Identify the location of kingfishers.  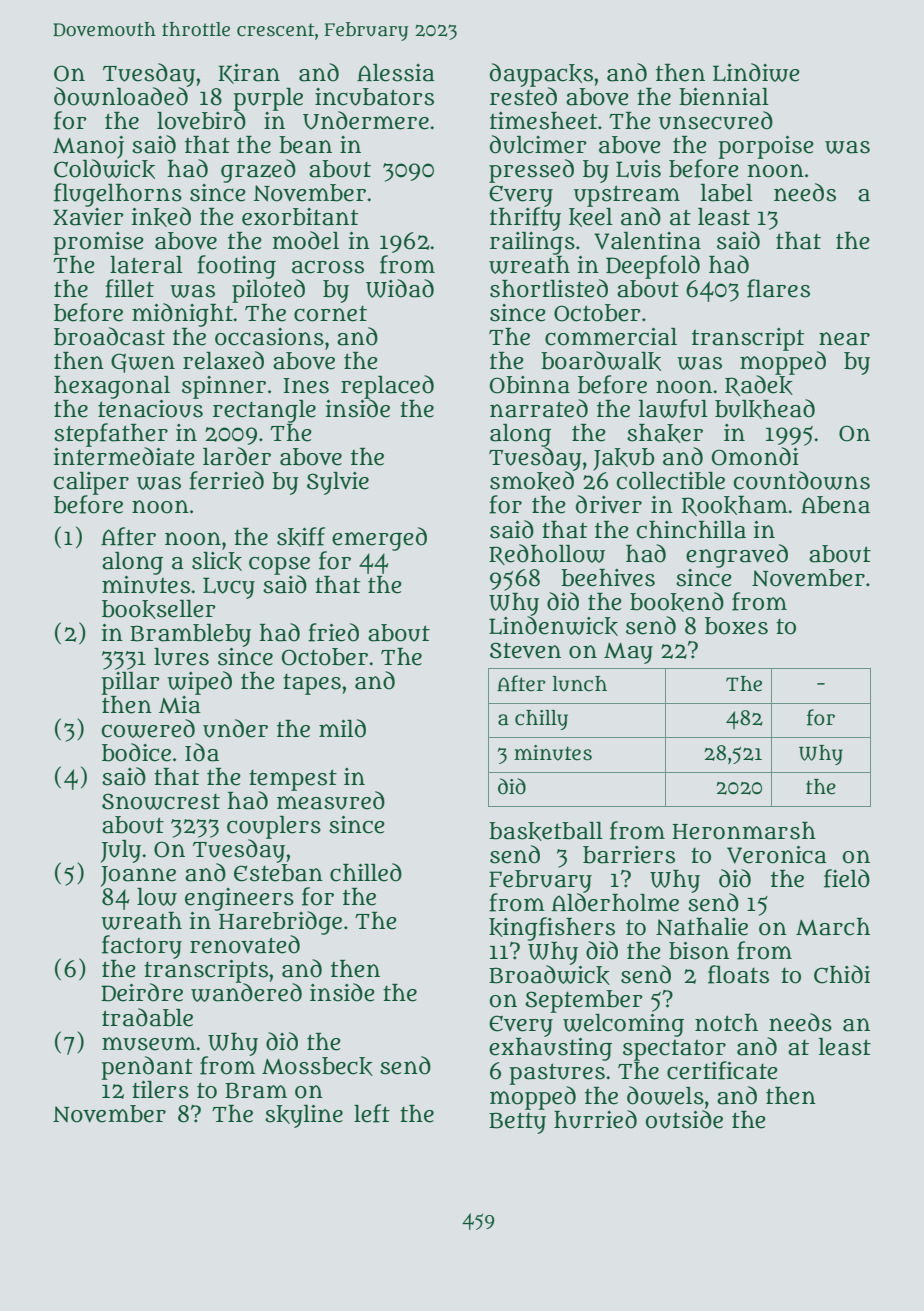
(552, 929).
